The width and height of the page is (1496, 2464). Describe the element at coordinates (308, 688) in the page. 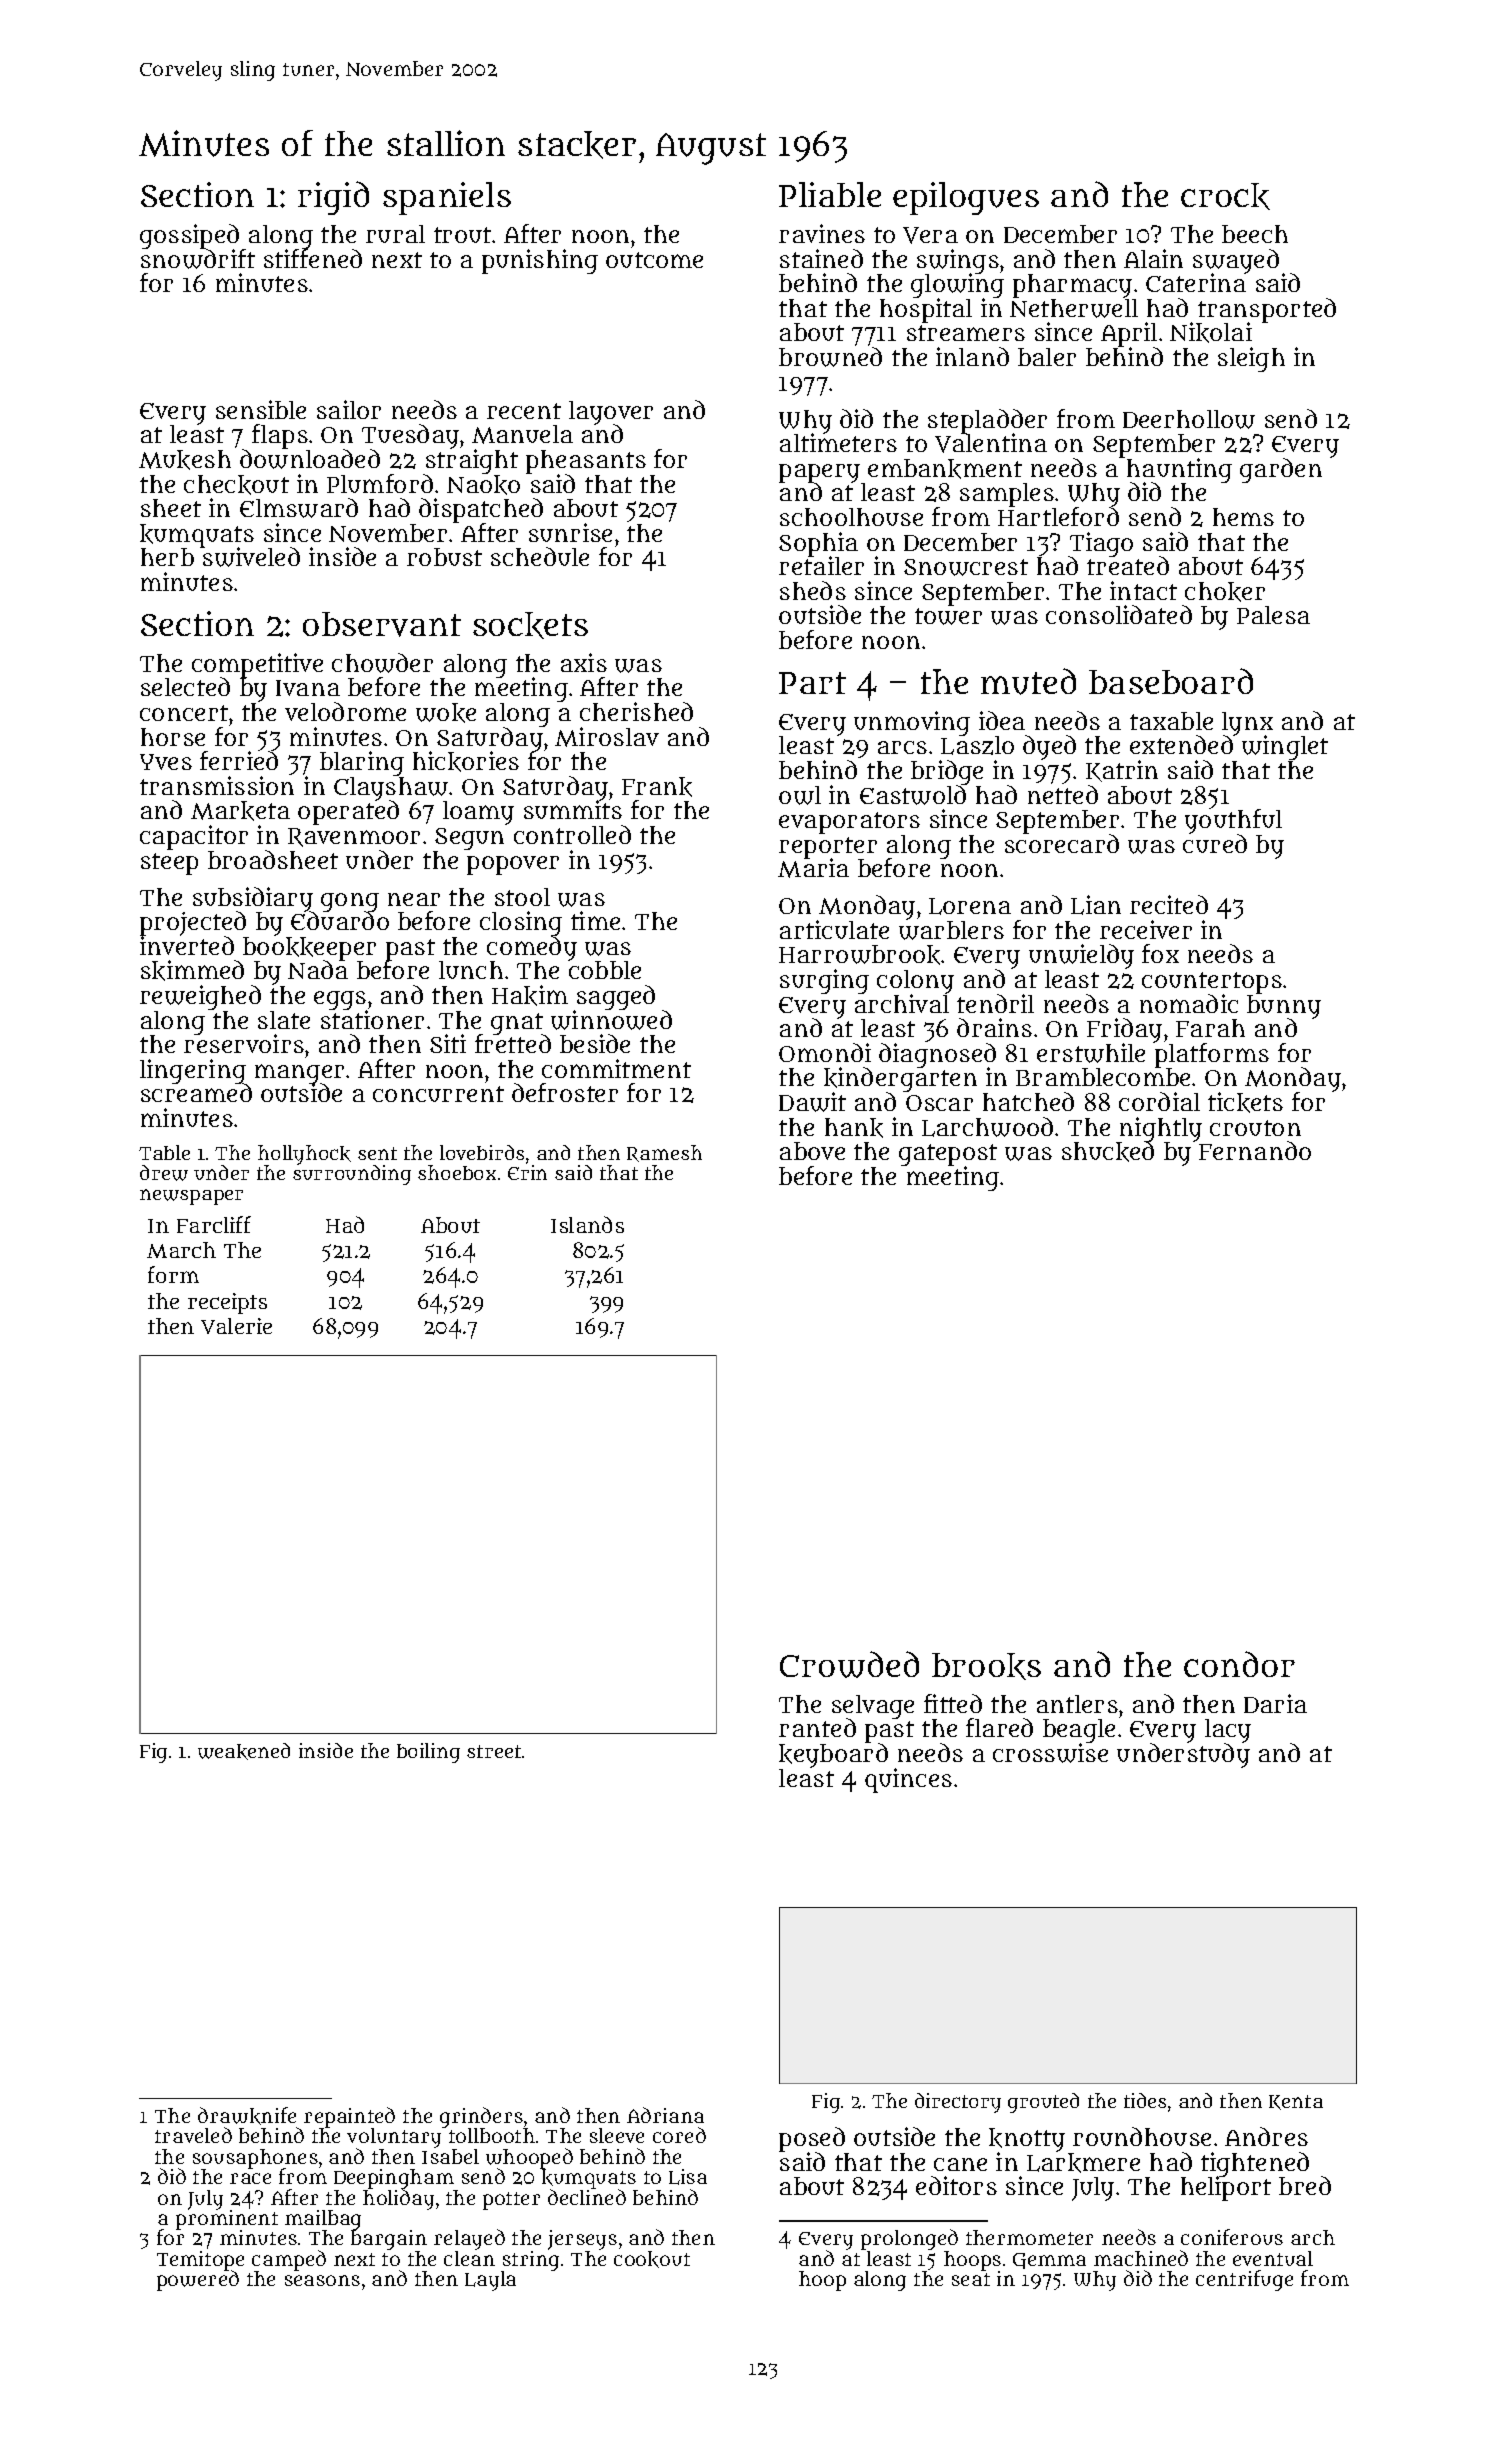

I see `Ivana` at that location.
